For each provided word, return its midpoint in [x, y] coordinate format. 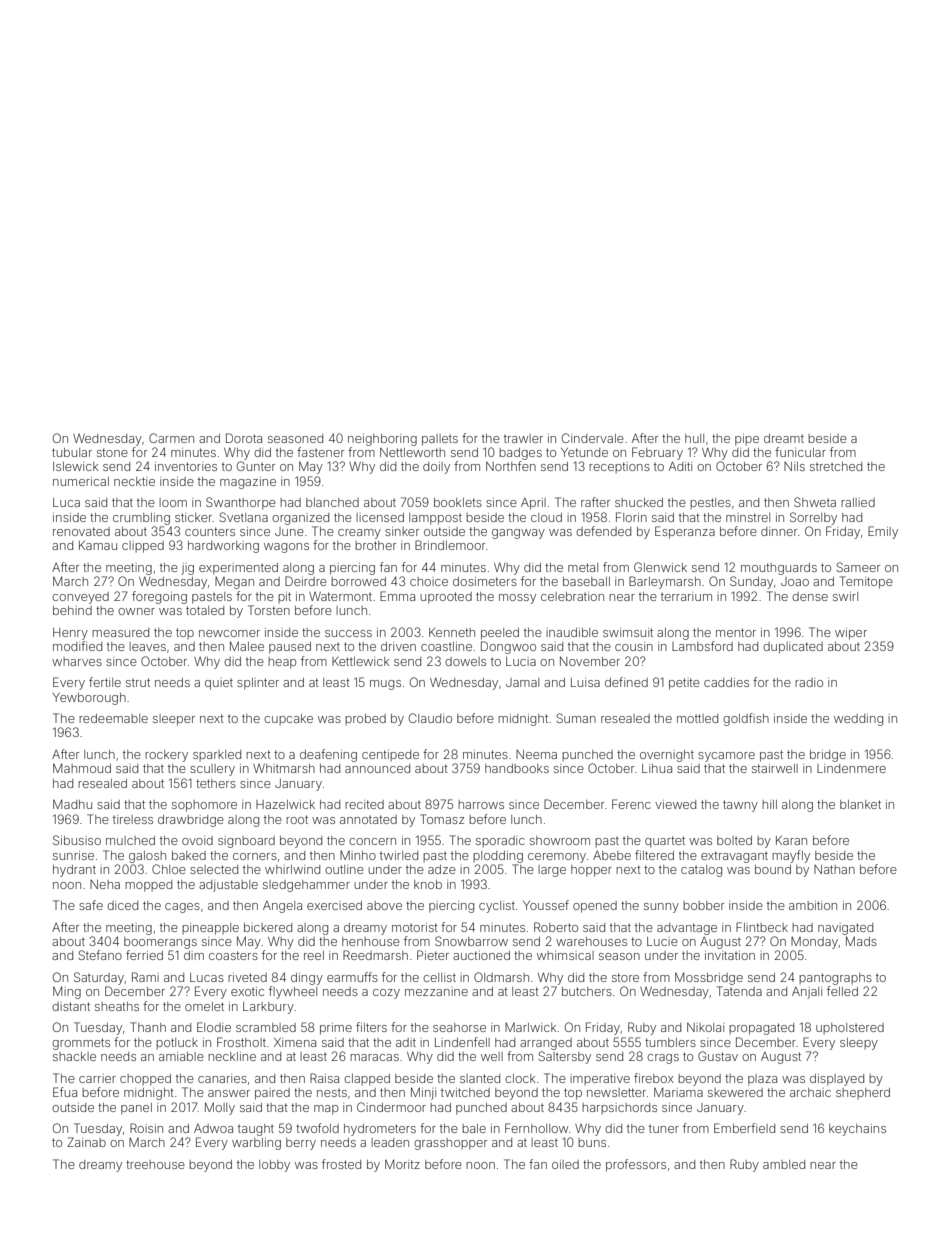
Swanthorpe [241, 503]
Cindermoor [391, 1107]
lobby [274, 1166]
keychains [857, 1130]
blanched [332, 502]
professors [636, 1165]
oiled [565, 1164]
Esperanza [685, 532]
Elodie [214, 1027]
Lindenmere [851, 768]
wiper [851, 634]
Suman [576, 718]
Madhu [72, 804]
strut [138, 682]
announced [377, 768]
